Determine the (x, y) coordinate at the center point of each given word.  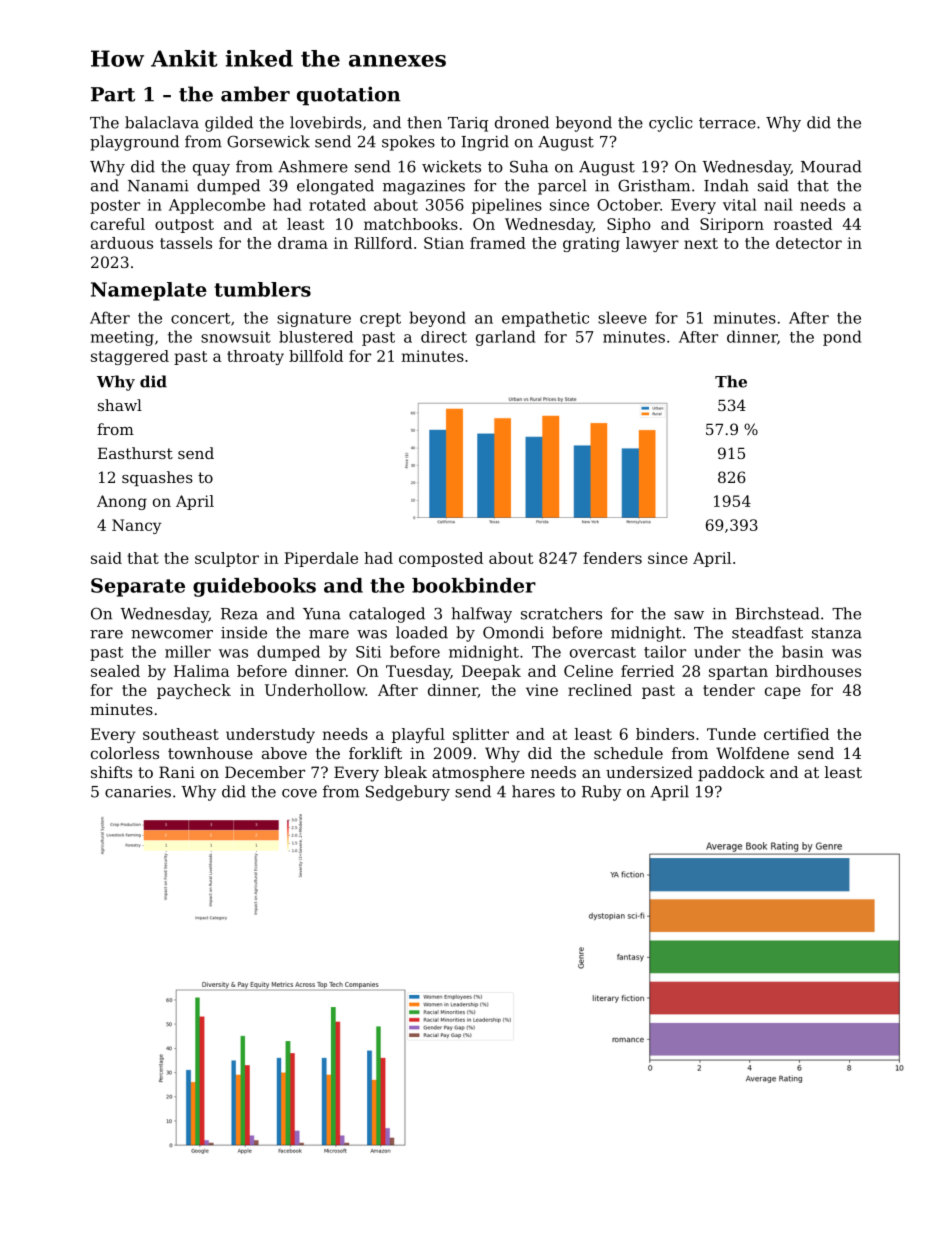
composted (441, 559)
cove (299, 793)
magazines (424, 187)
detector (809, 243)
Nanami (158, 186)
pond (842, 338)
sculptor (227, 559)
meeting (122, 338)
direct (444, 337)
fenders (612, 558)
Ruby (601, 793)
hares (533, 791)
